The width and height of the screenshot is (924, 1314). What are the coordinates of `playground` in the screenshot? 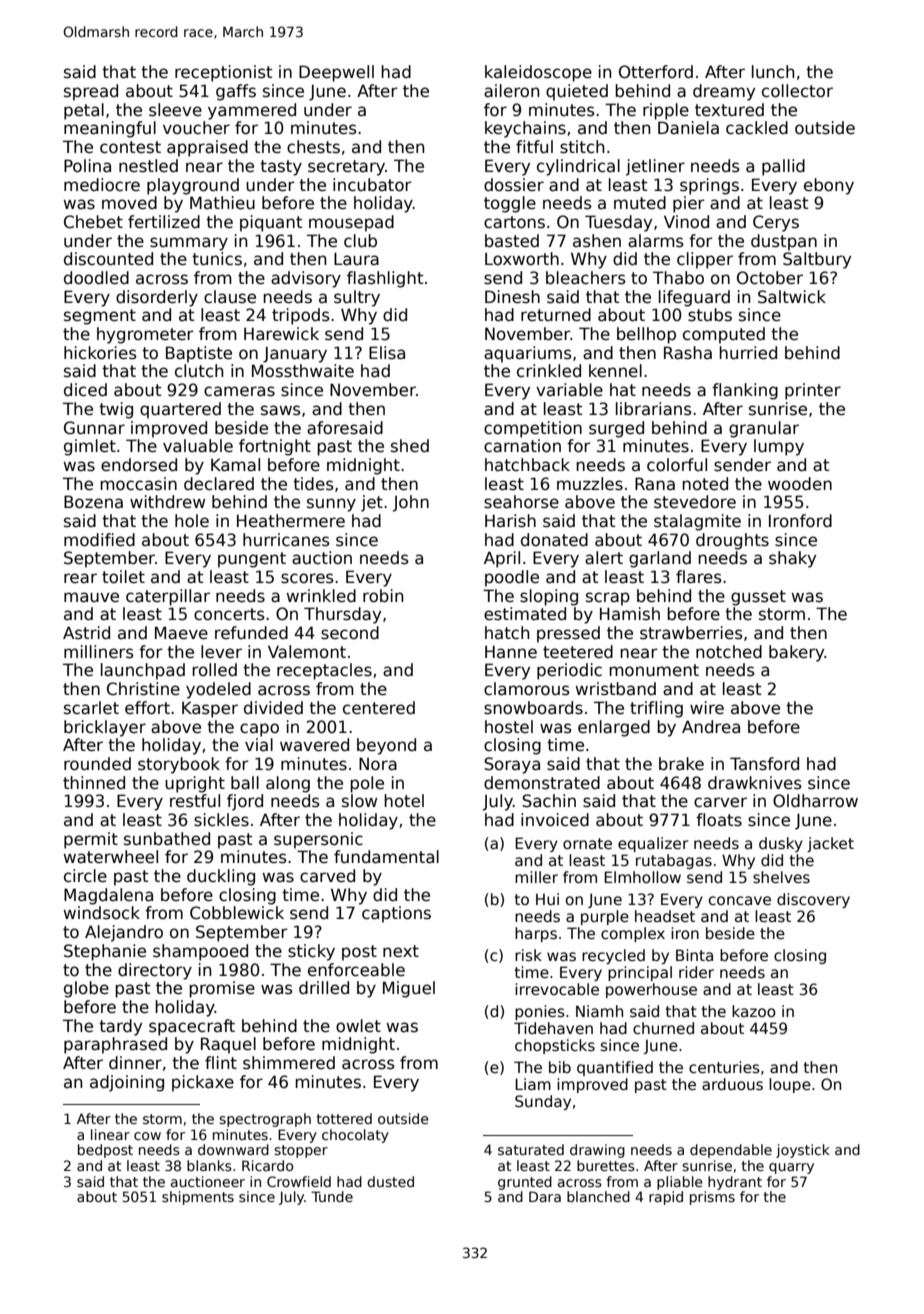 It's located at (193, 186).
